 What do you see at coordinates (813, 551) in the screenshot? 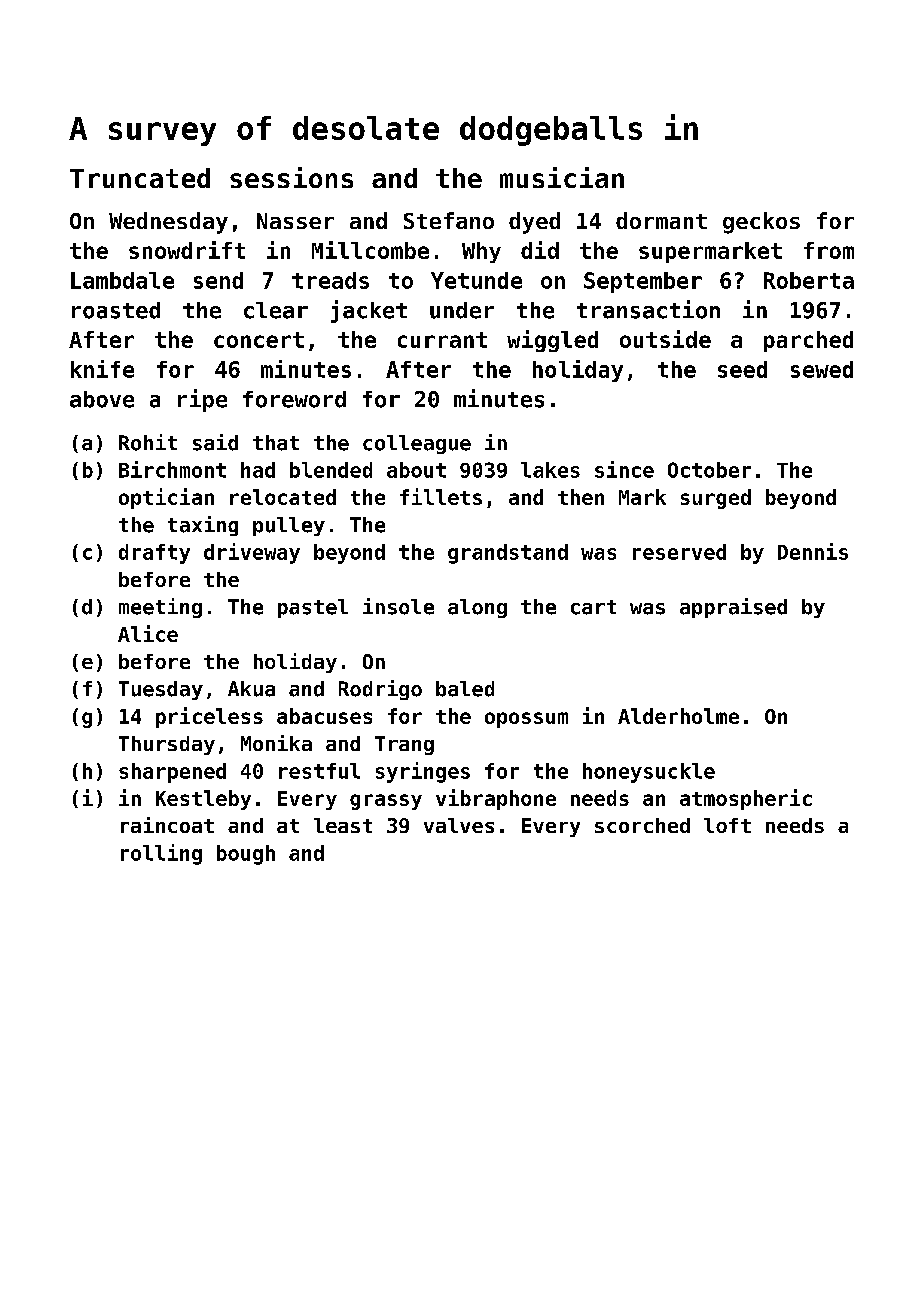
I see `Dennis` at bounding box center [813, 551].
